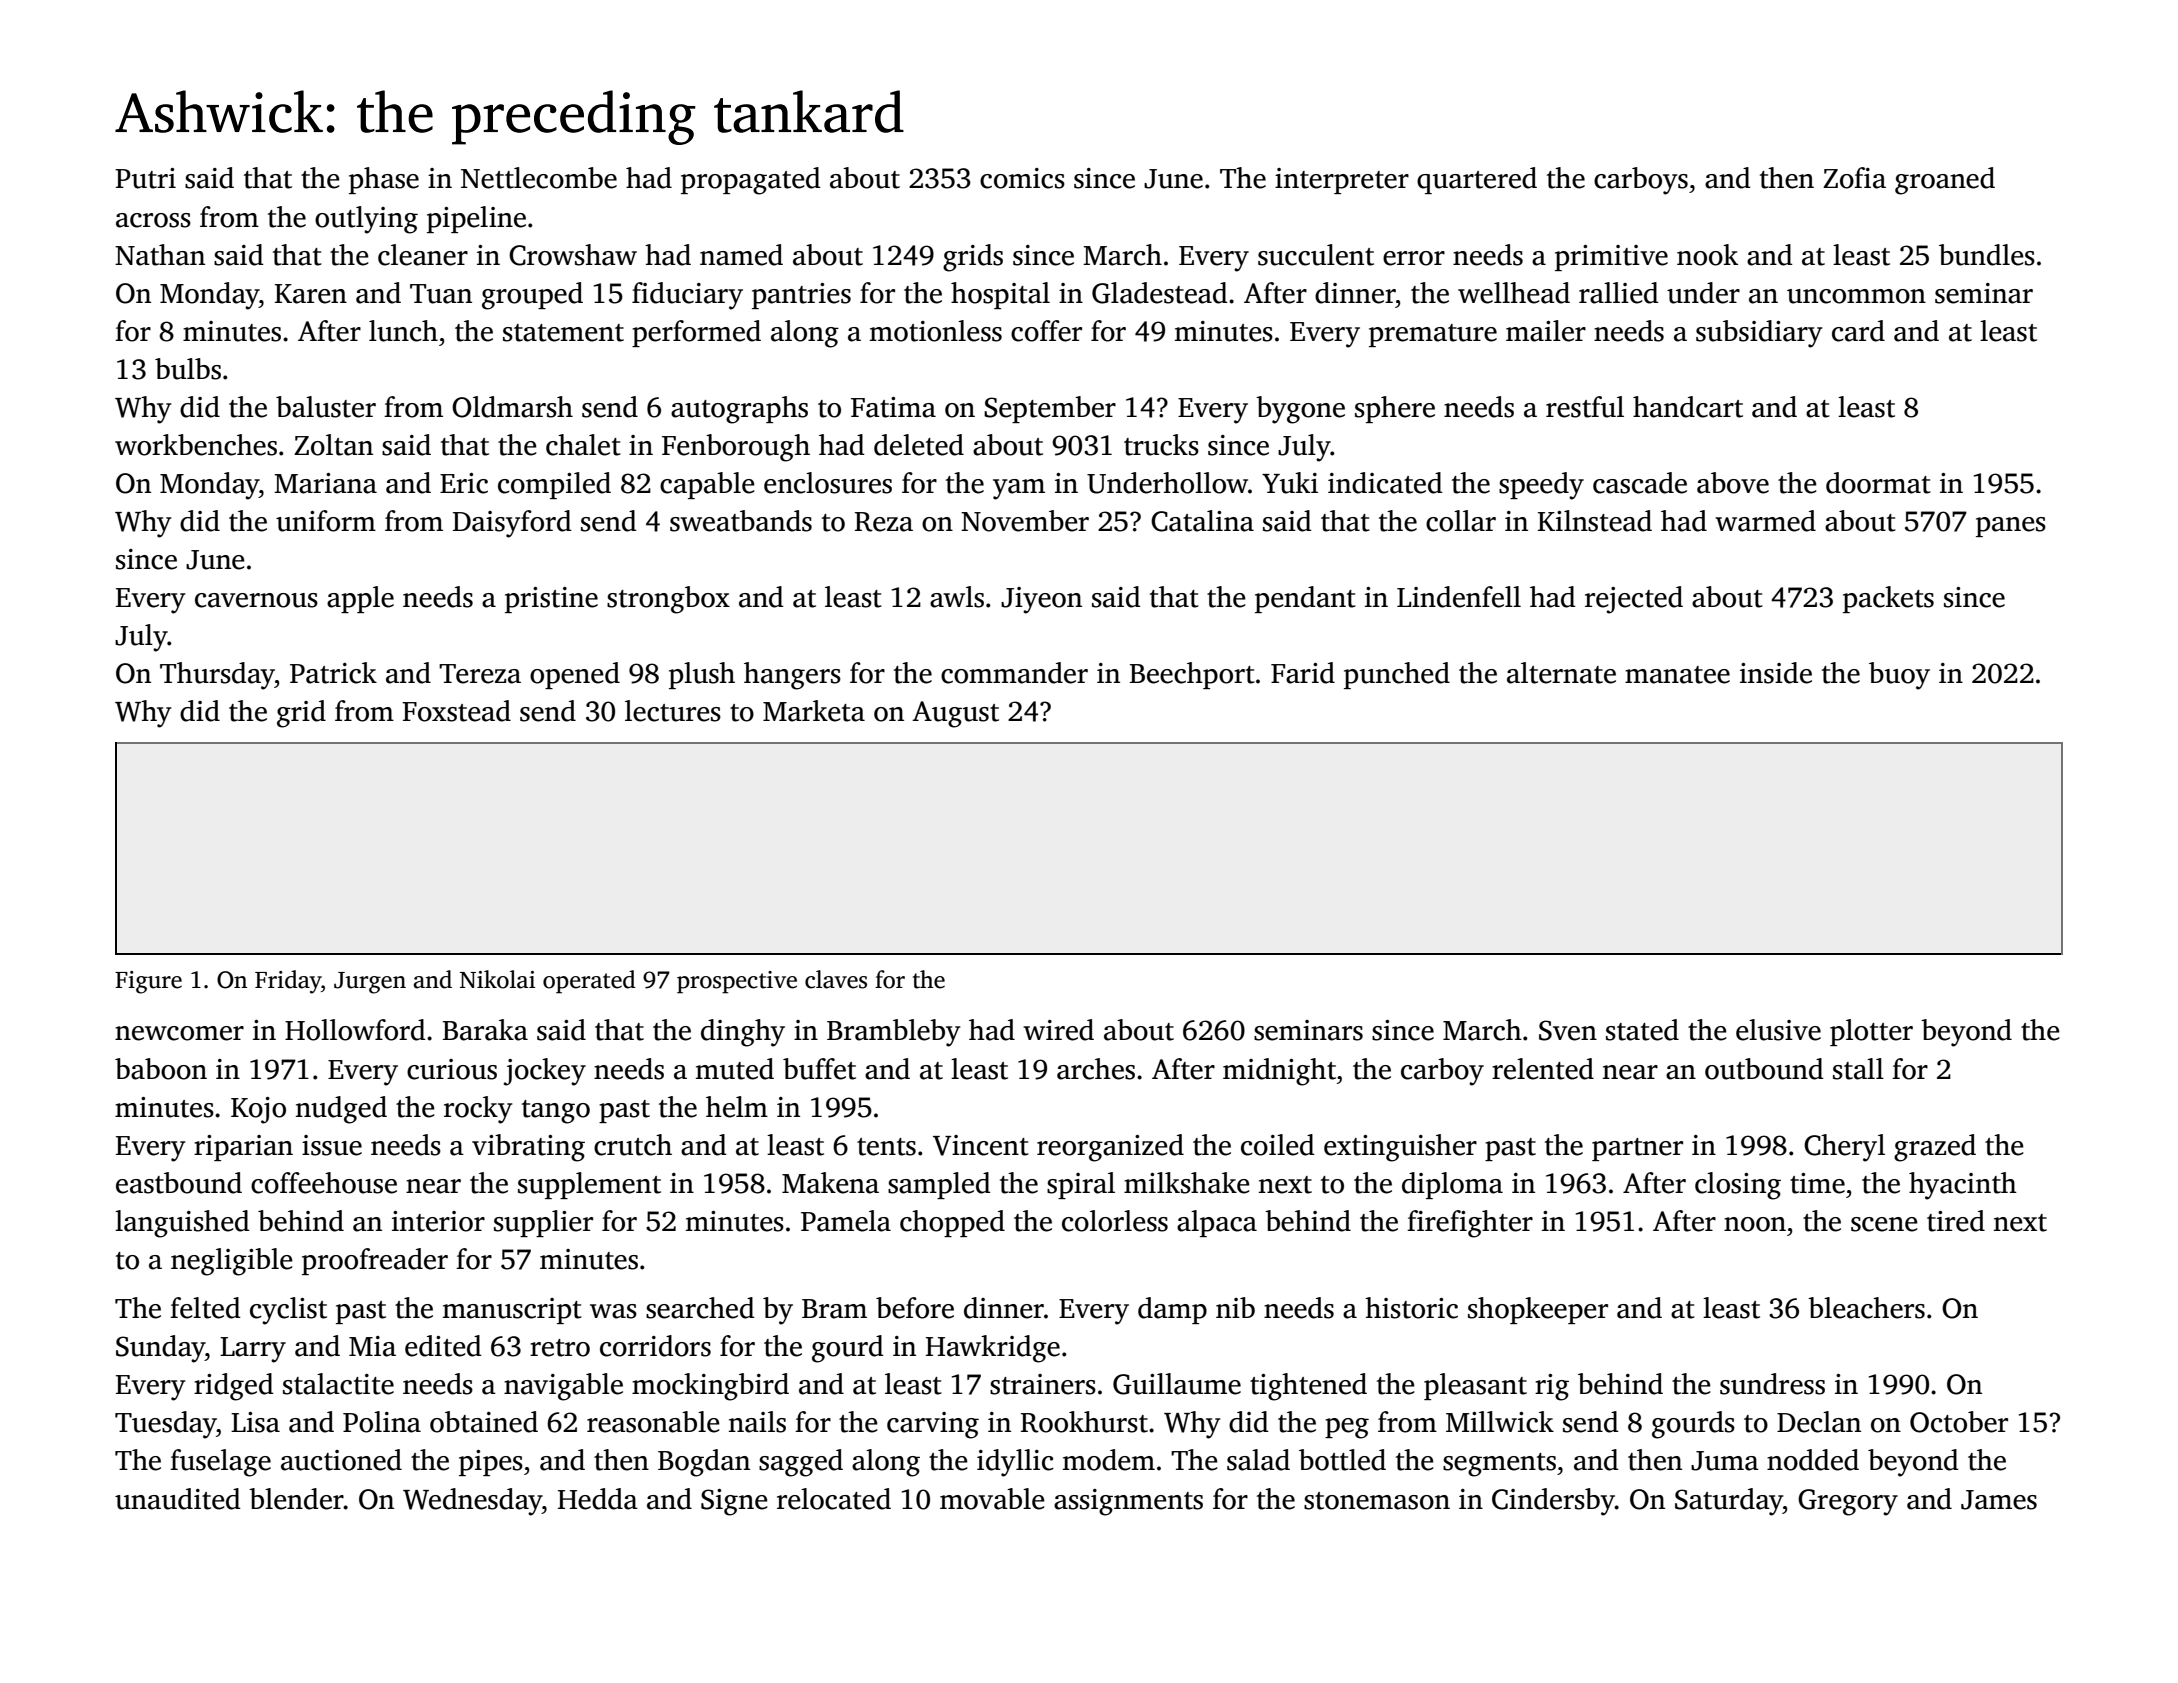 The width and height of the screenshot is (2178, 1683). What do you see at coordinates (288, 982) in the screenshot?
I see `Friday` at bounding box center [288, 982].
